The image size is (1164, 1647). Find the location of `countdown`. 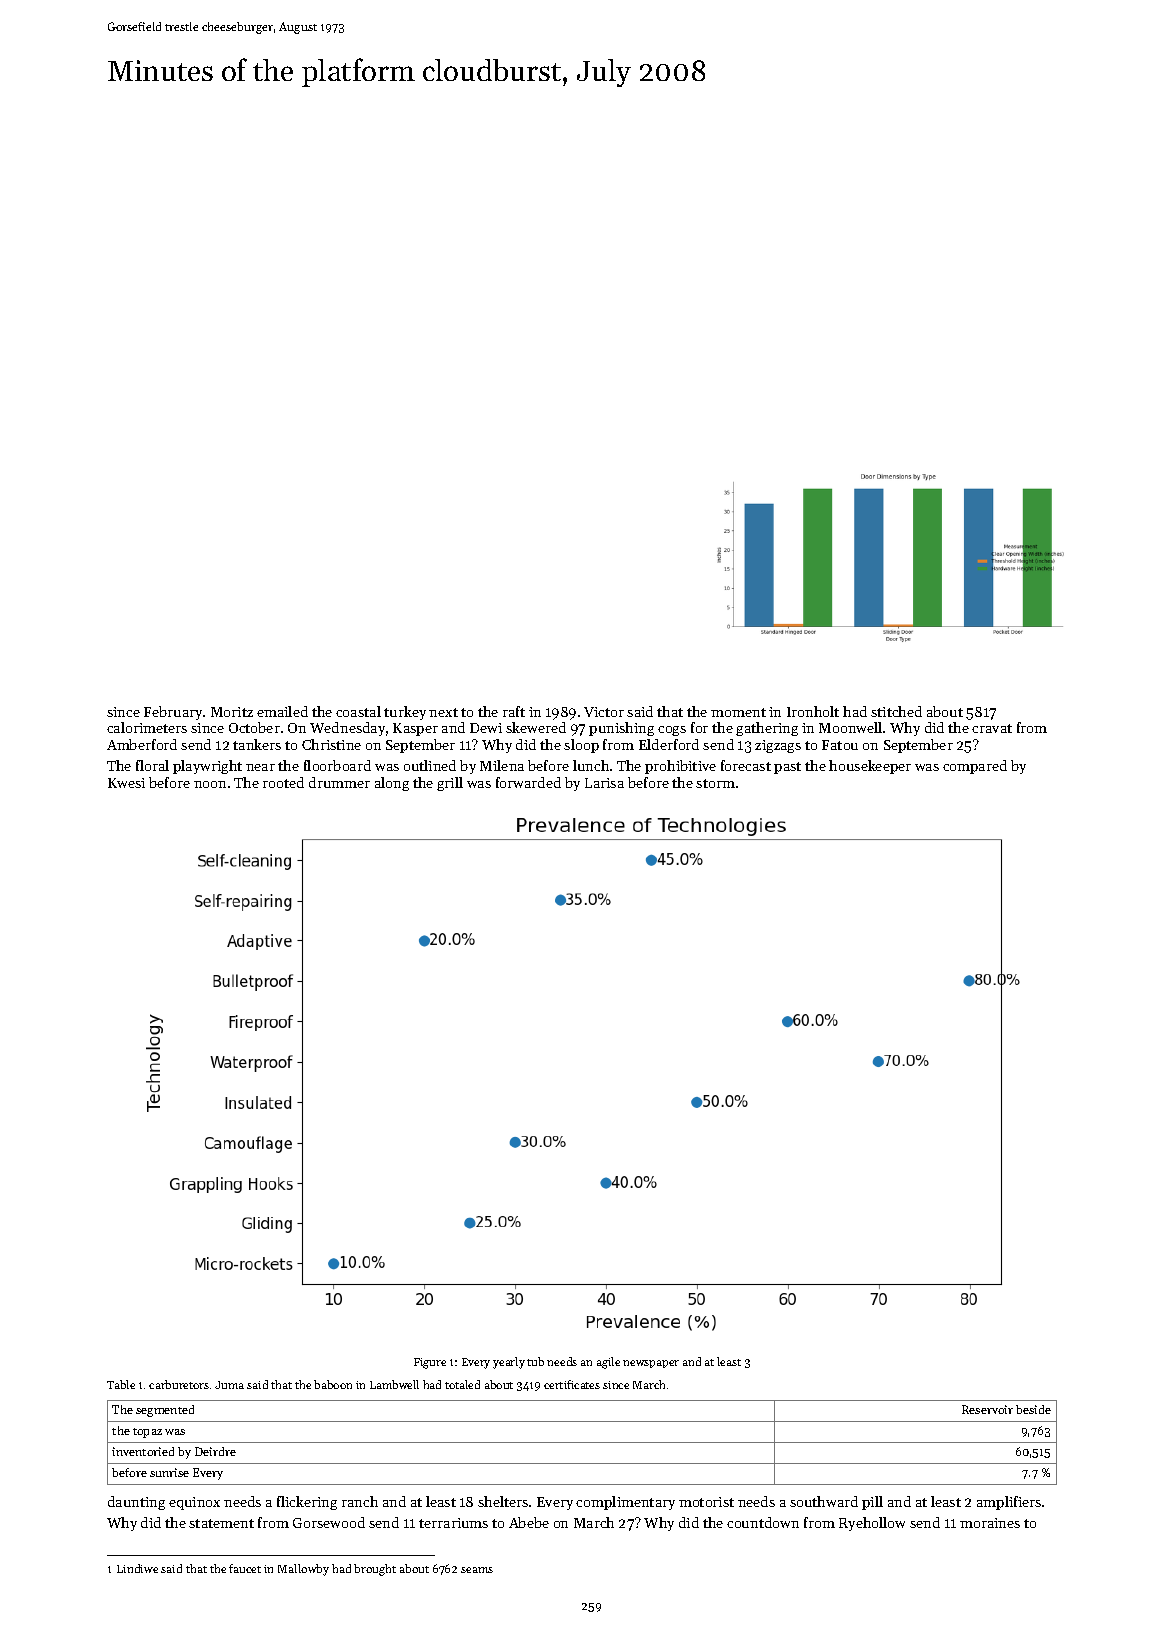

countdown is located at coordinates (763, 1522).
